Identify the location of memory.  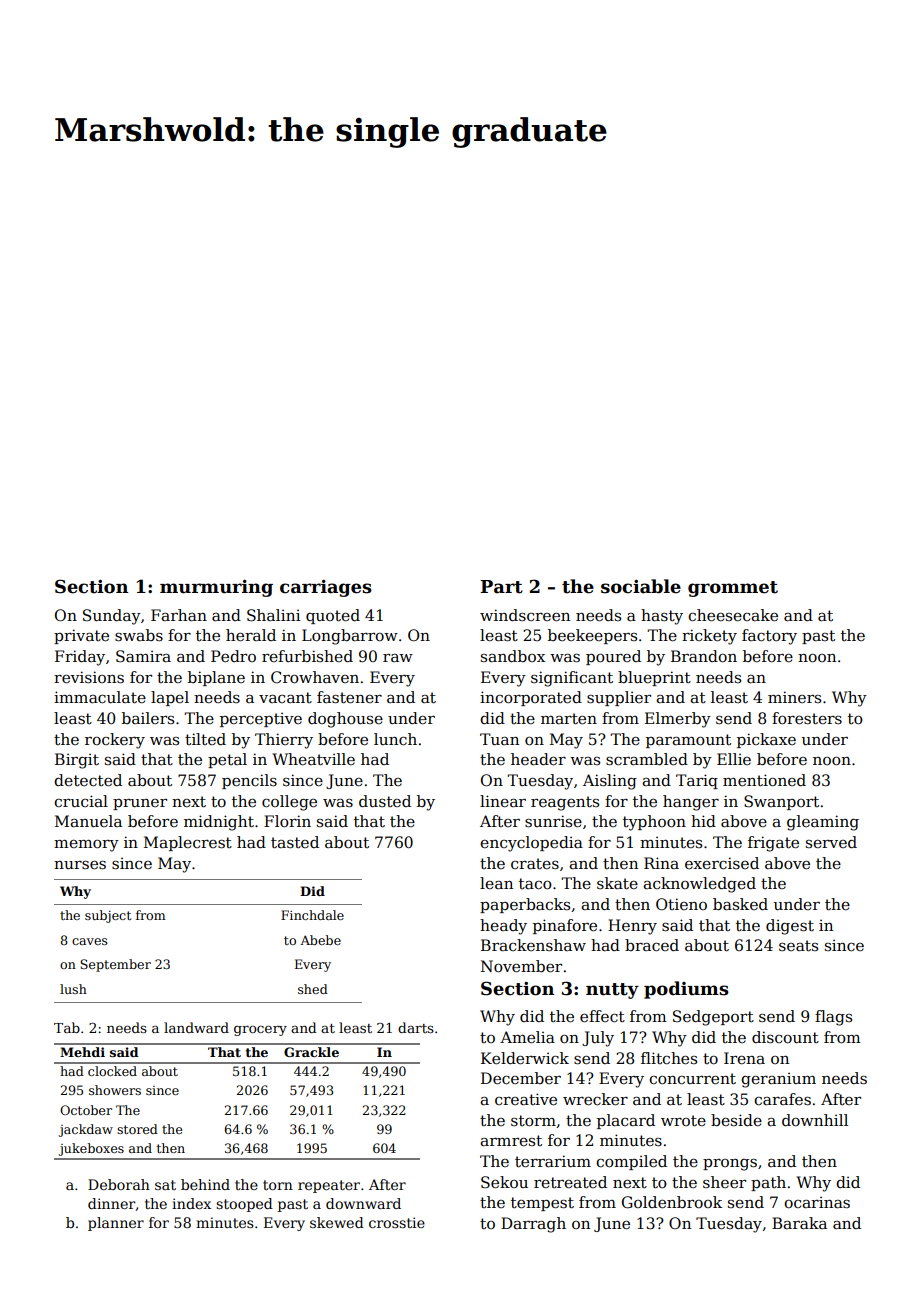
(86, 846).
